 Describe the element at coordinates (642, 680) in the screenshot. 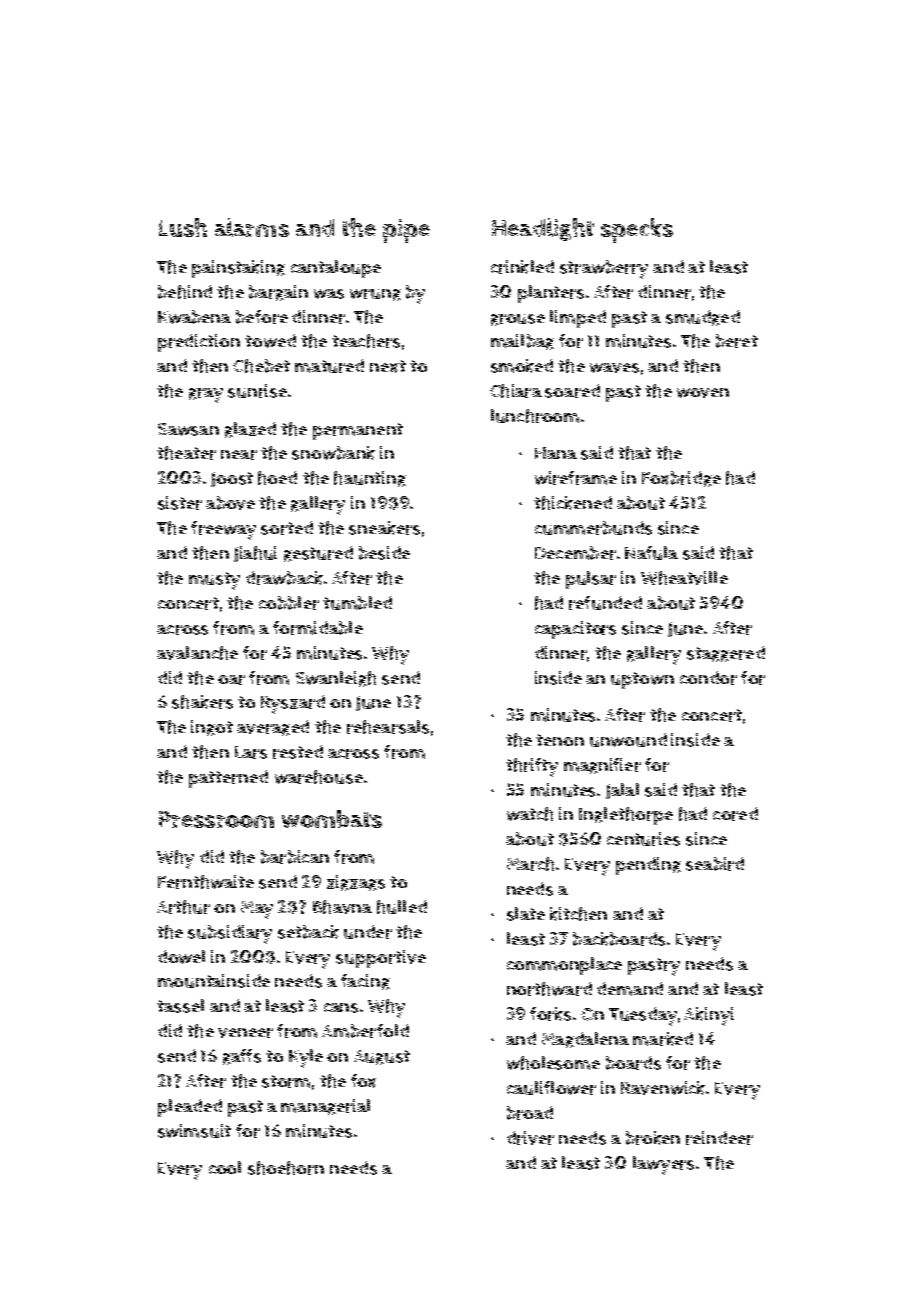

I see `uptown` at that location.
